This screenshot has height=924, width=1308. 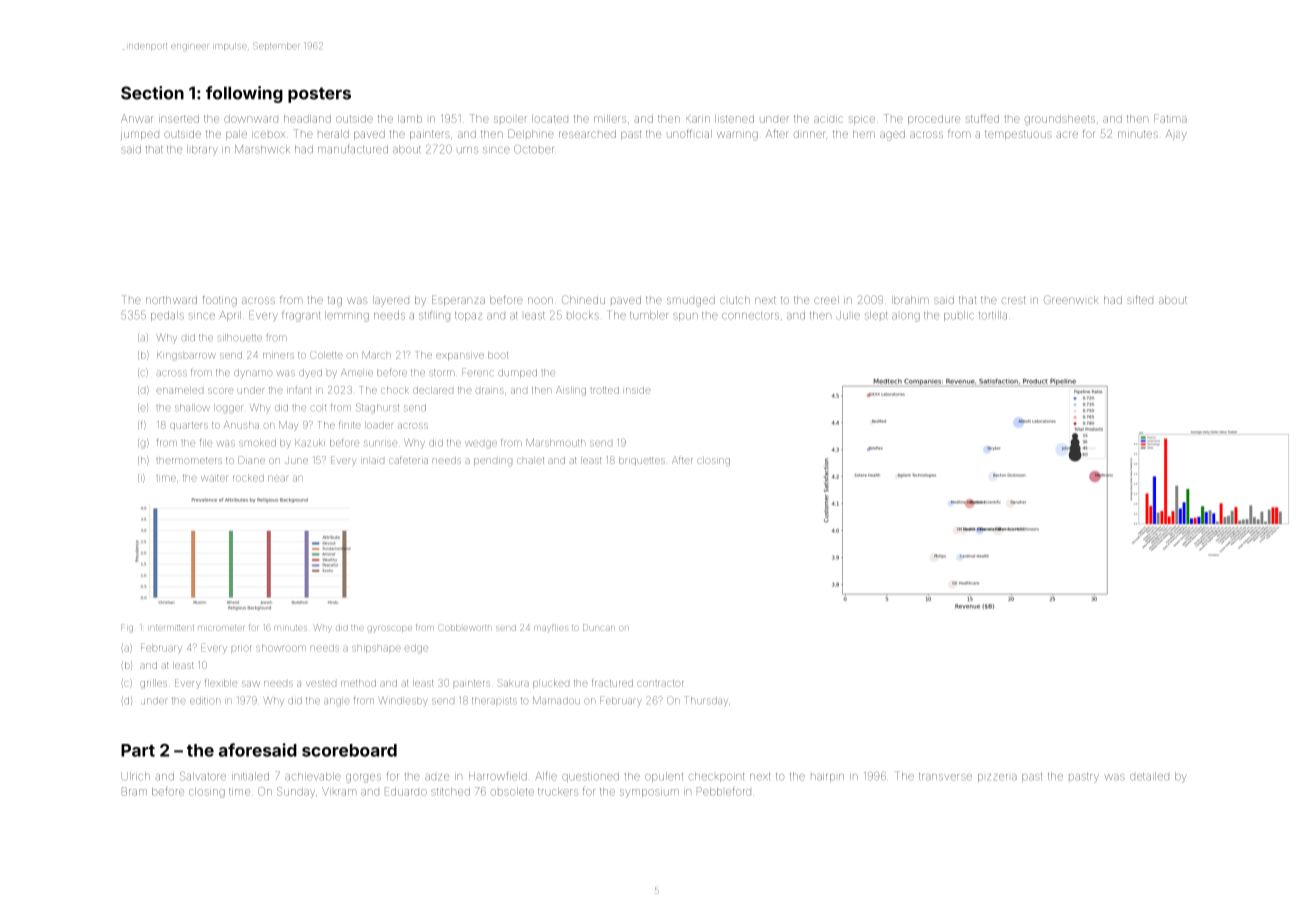 I want to click on tempestuous, so click(x=1018, y=135).
